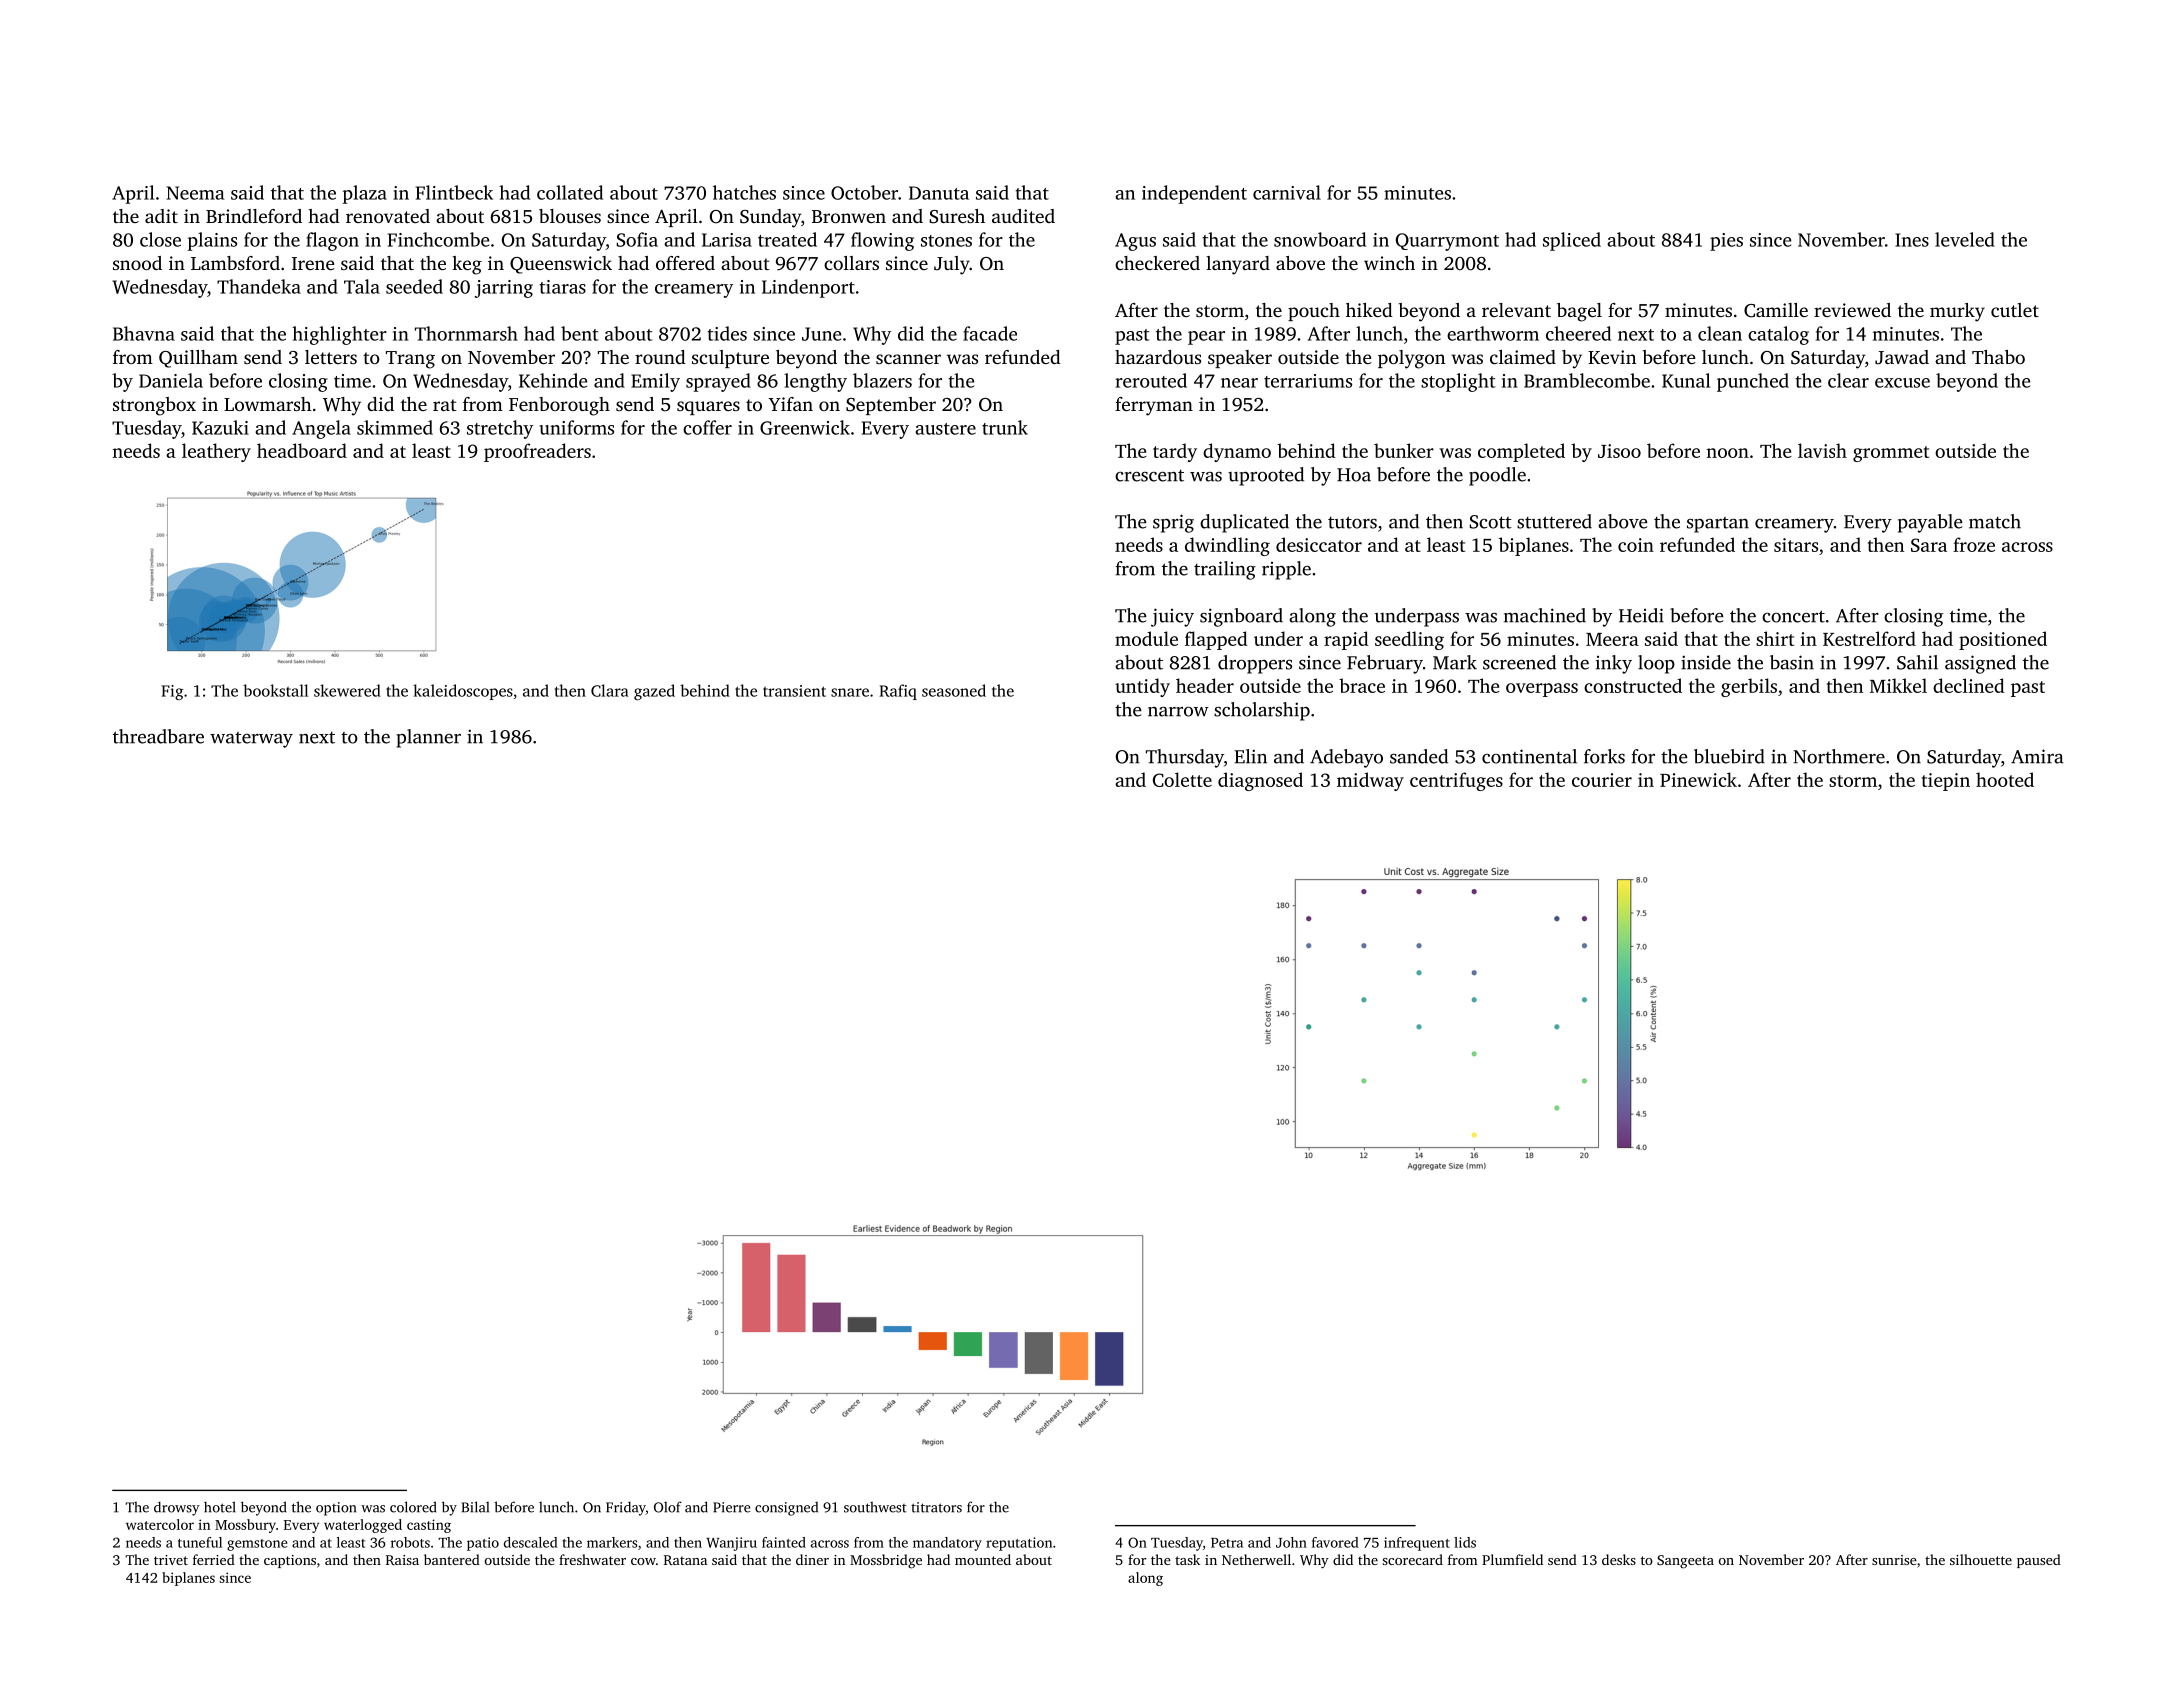 This screenshot has height=1683, width=2178. I want to click on mounted, so click(983, 1559).
